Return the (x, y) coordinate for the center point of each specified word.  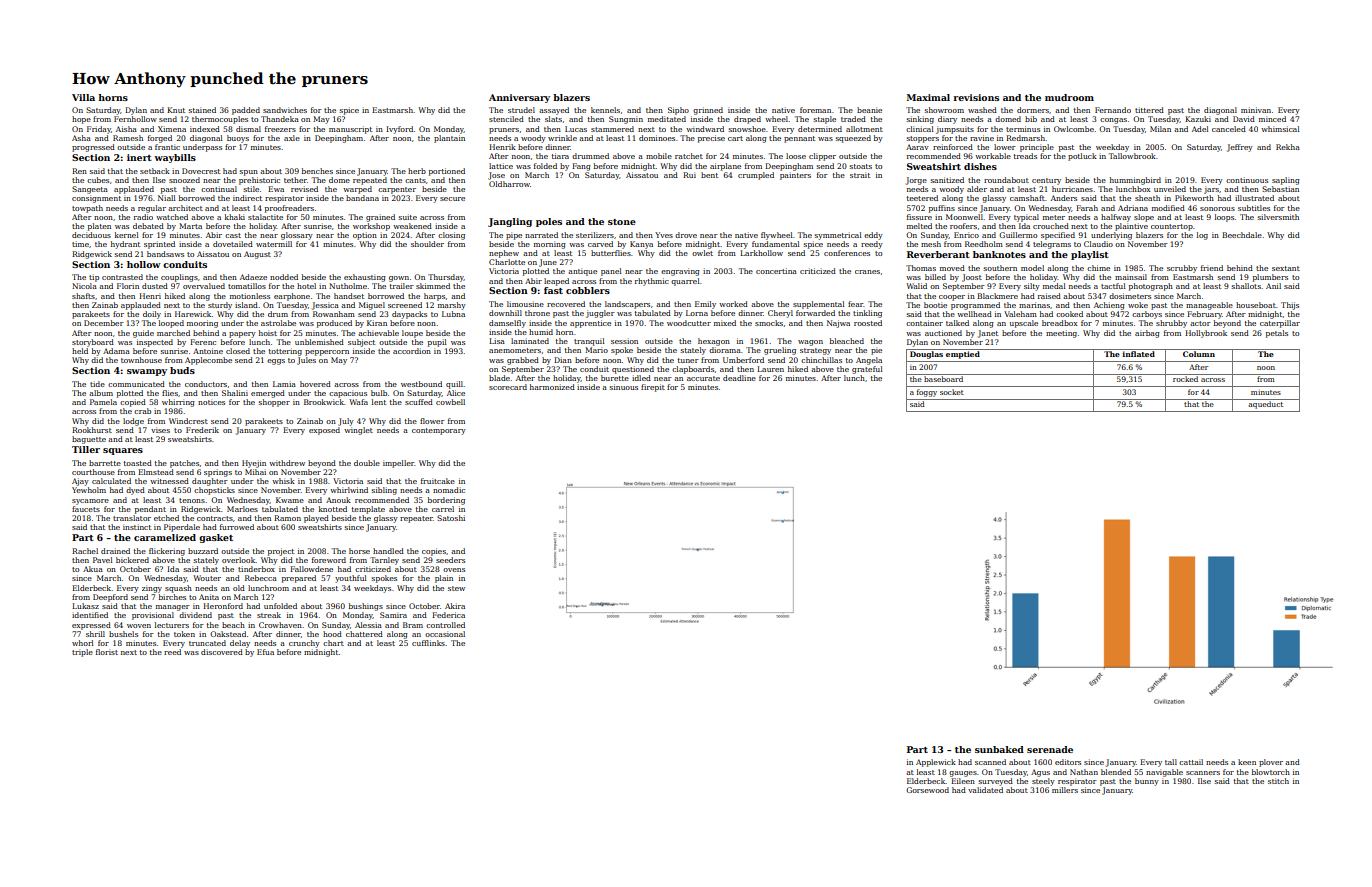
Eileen (963, 781)
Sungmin (626, 120)
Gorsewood (927, 790)
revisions (976, 97)
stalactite (265, 217)
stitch (1278, 781)
